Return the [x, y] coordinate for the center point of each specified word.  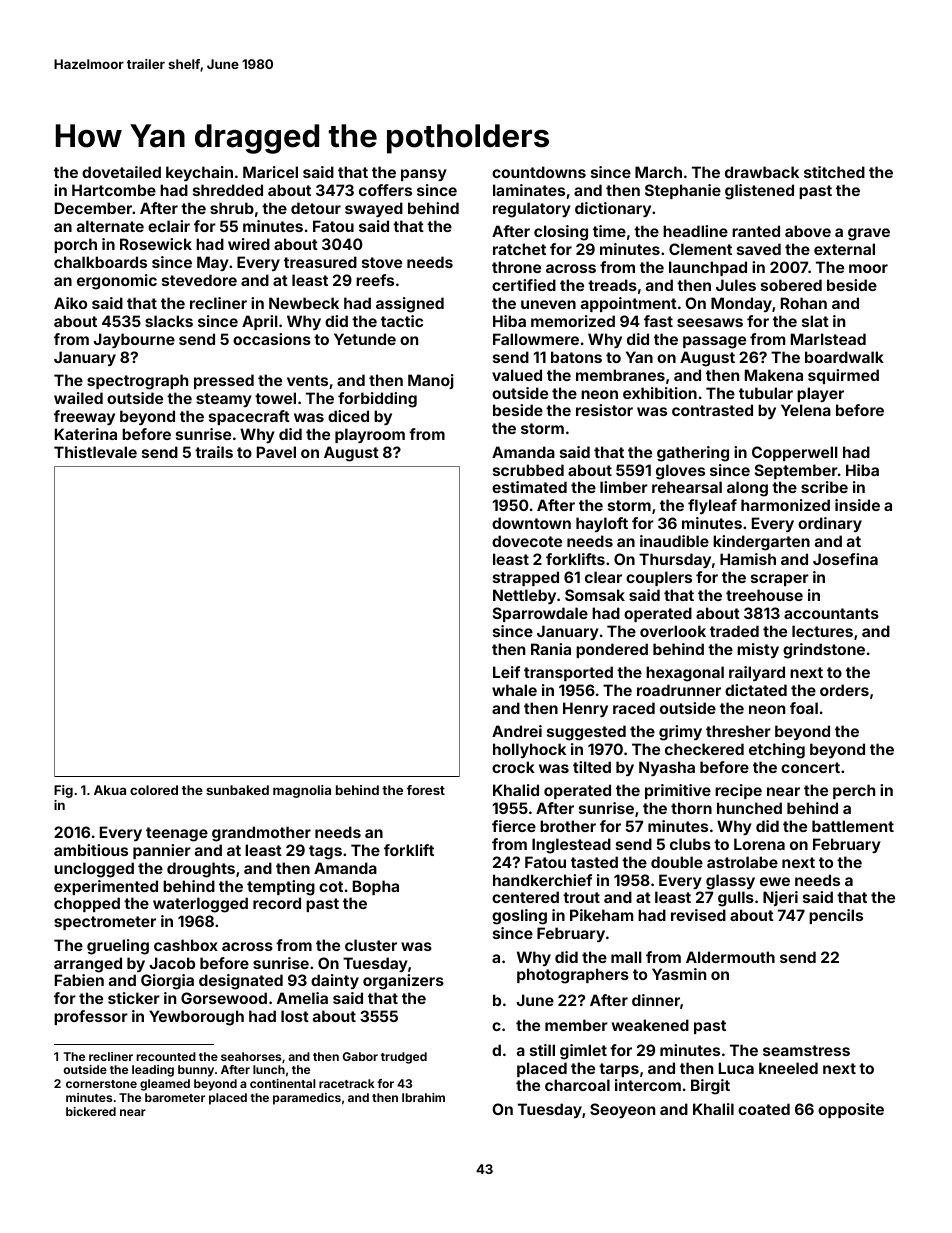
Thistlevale [95, 452]
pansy [424, 175]
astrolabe [742, 862]
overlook [673, 631]
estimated [529, 487]
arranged [88, 965]
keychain [199, 173]
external [844, 249]
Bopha [376, 887]
